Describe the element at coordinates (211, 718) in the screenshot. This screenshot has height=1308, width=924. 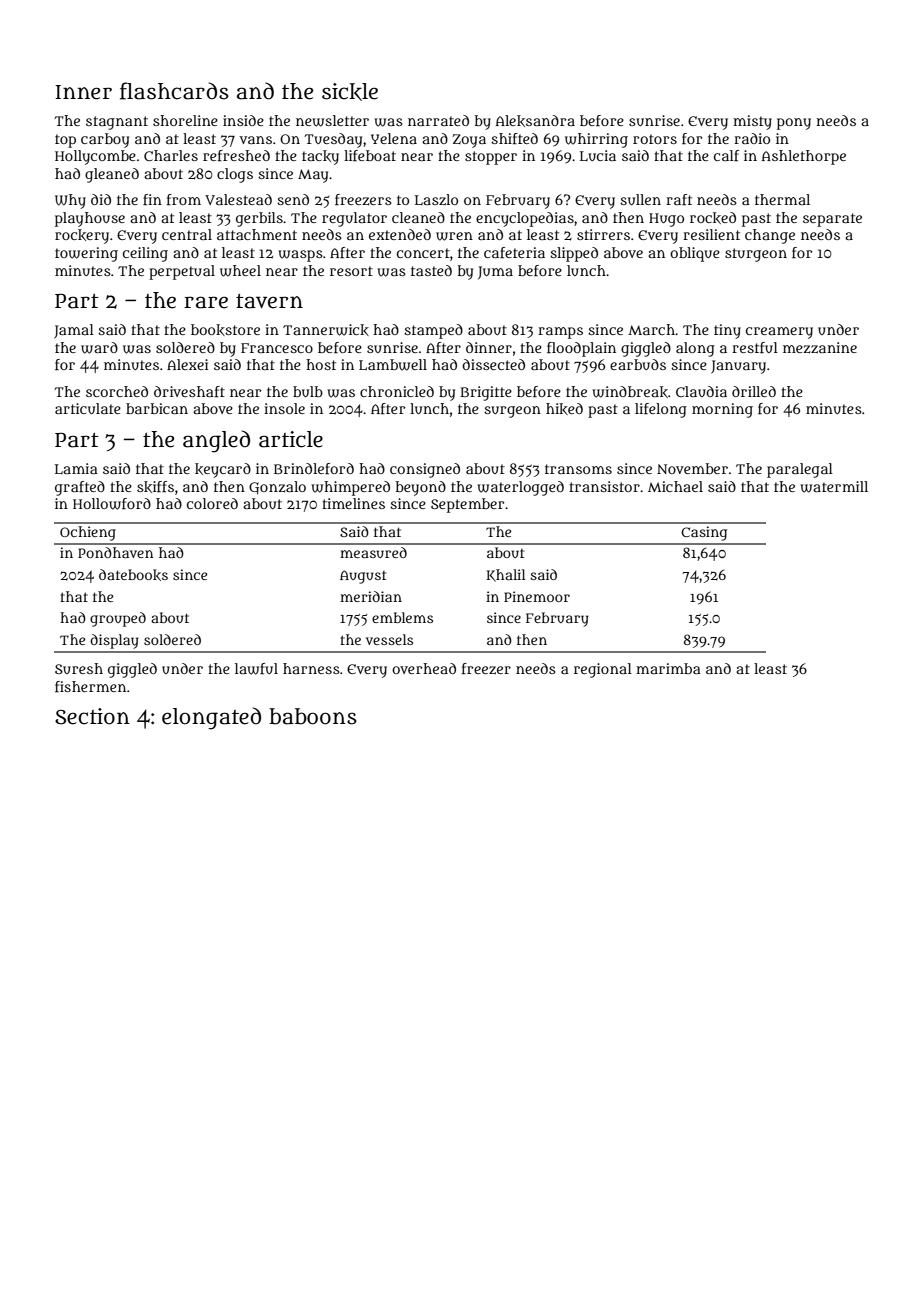
I see `elongated` at that location.
